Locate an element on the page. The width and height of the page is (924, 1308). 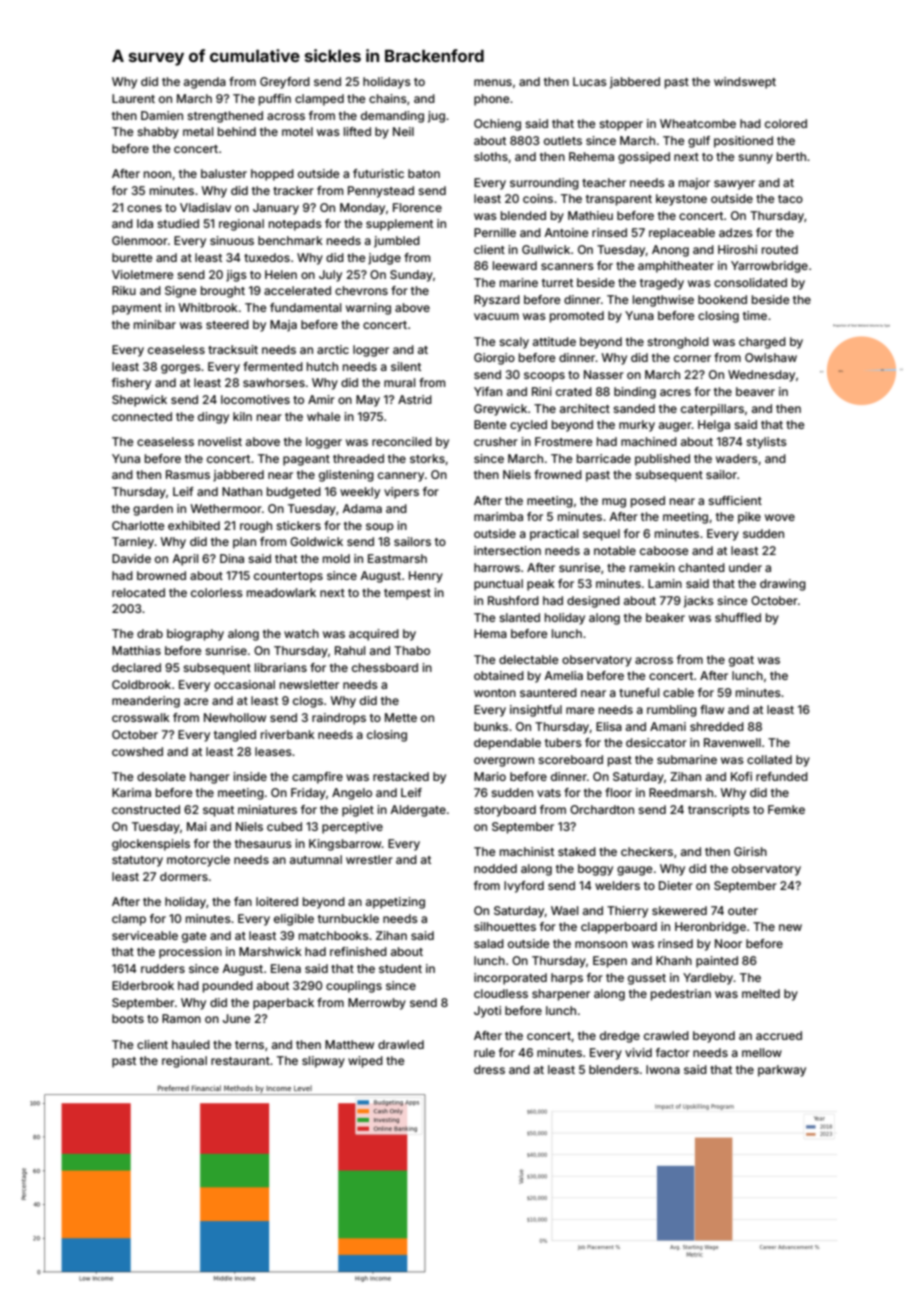
Helga is located at coordinates (714, 426).
